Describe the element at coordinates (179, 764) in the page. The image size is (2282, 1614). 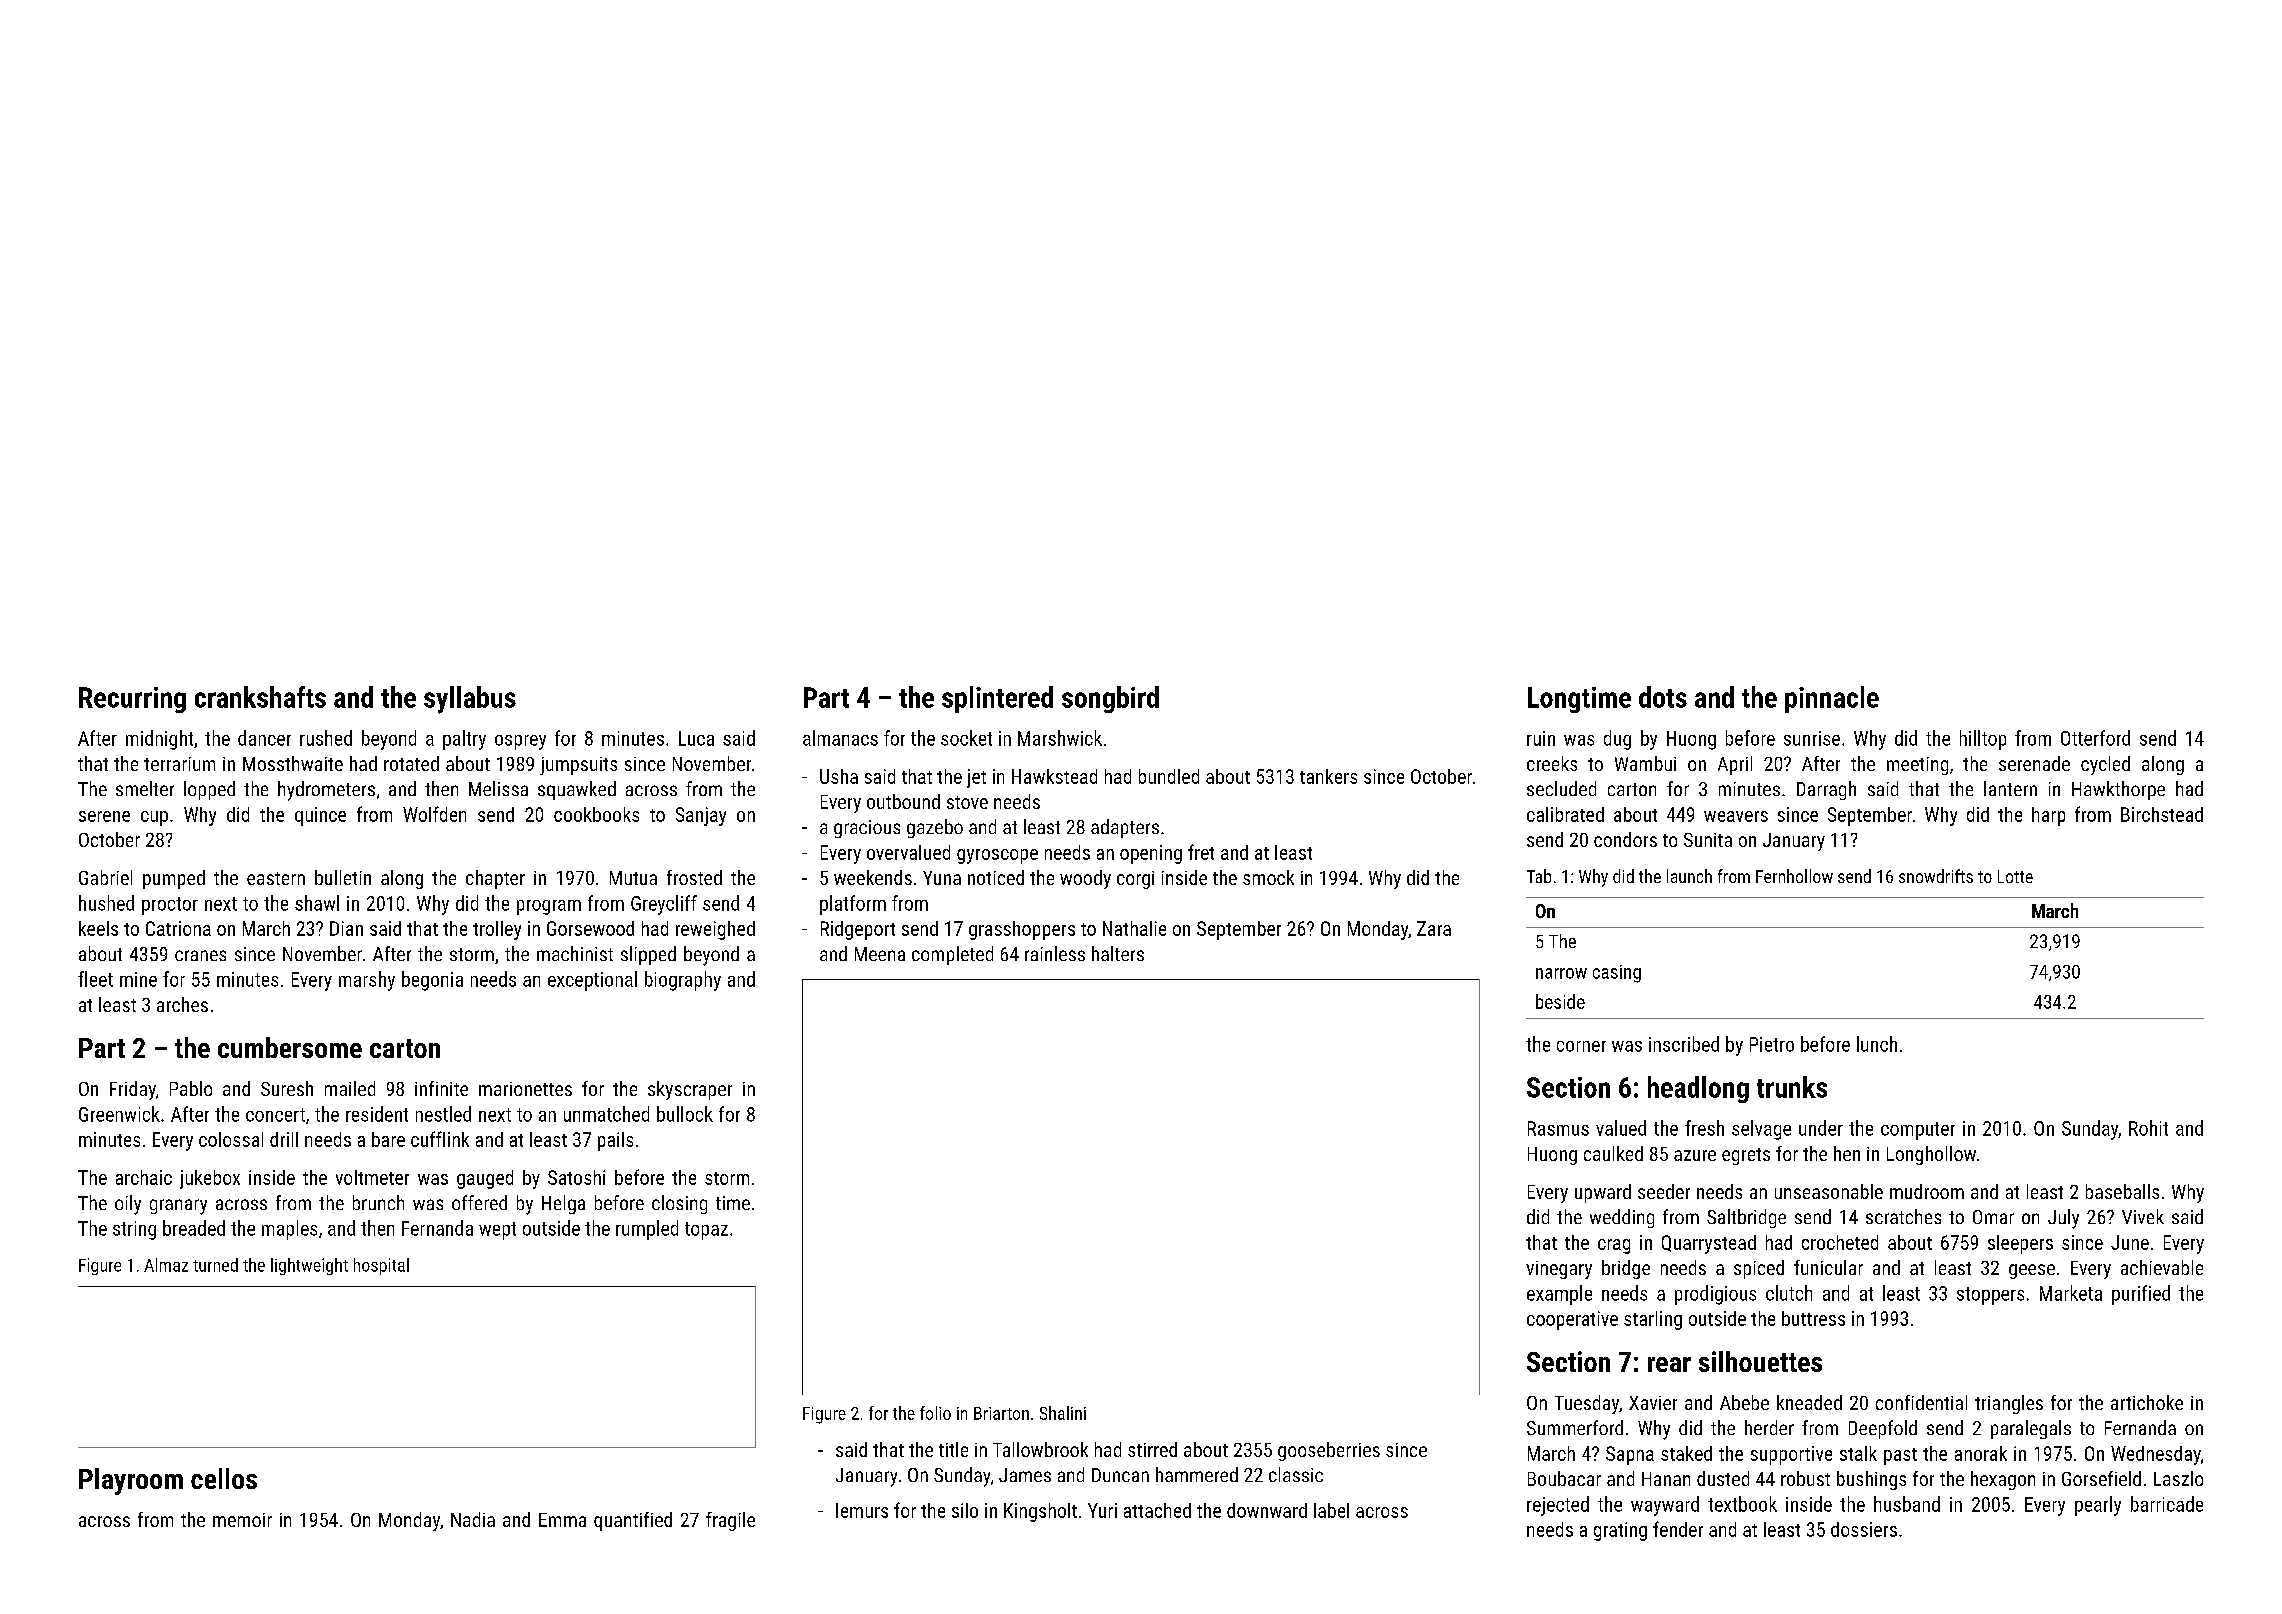
I see `terrarium` at that location.
